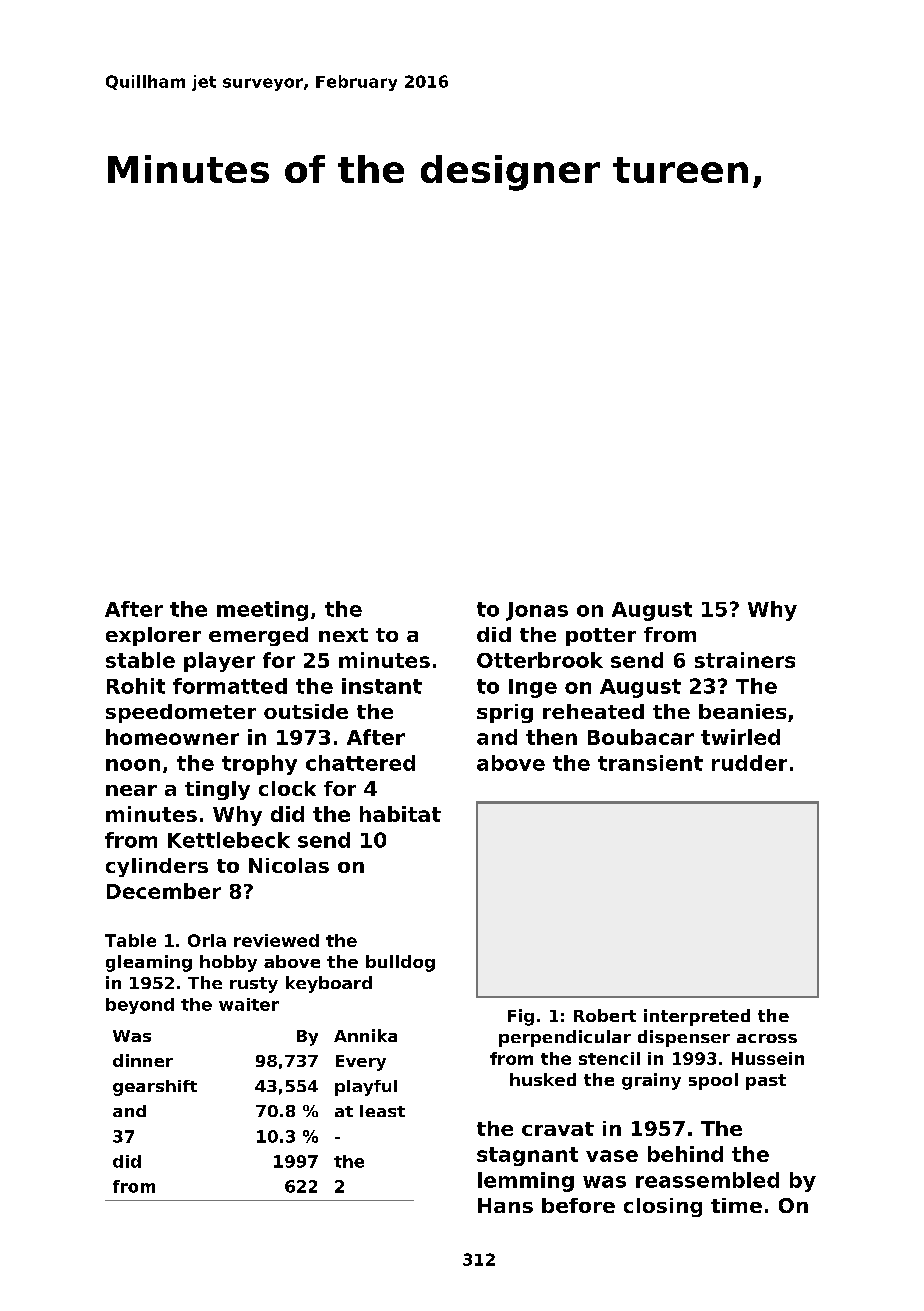 The width and height of the screenshot is (924, 1311). What do you see at coordinates (537, 611) in the screenshot?
I see `Jonas` at bounding box center [537, 611].
